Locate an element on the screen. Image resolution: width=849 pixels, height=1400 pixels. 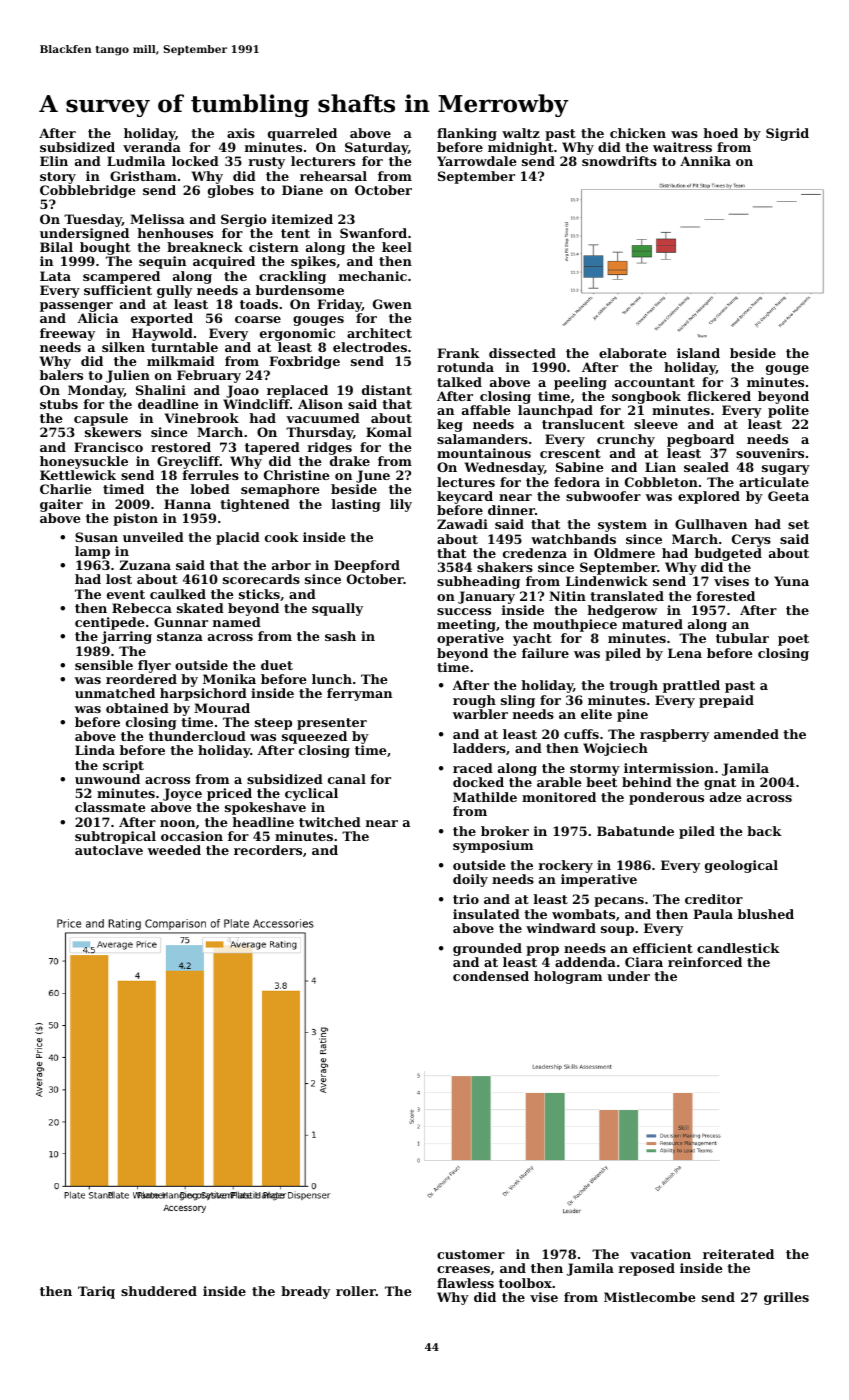
quarreled is located at coordinates (302, 134).
